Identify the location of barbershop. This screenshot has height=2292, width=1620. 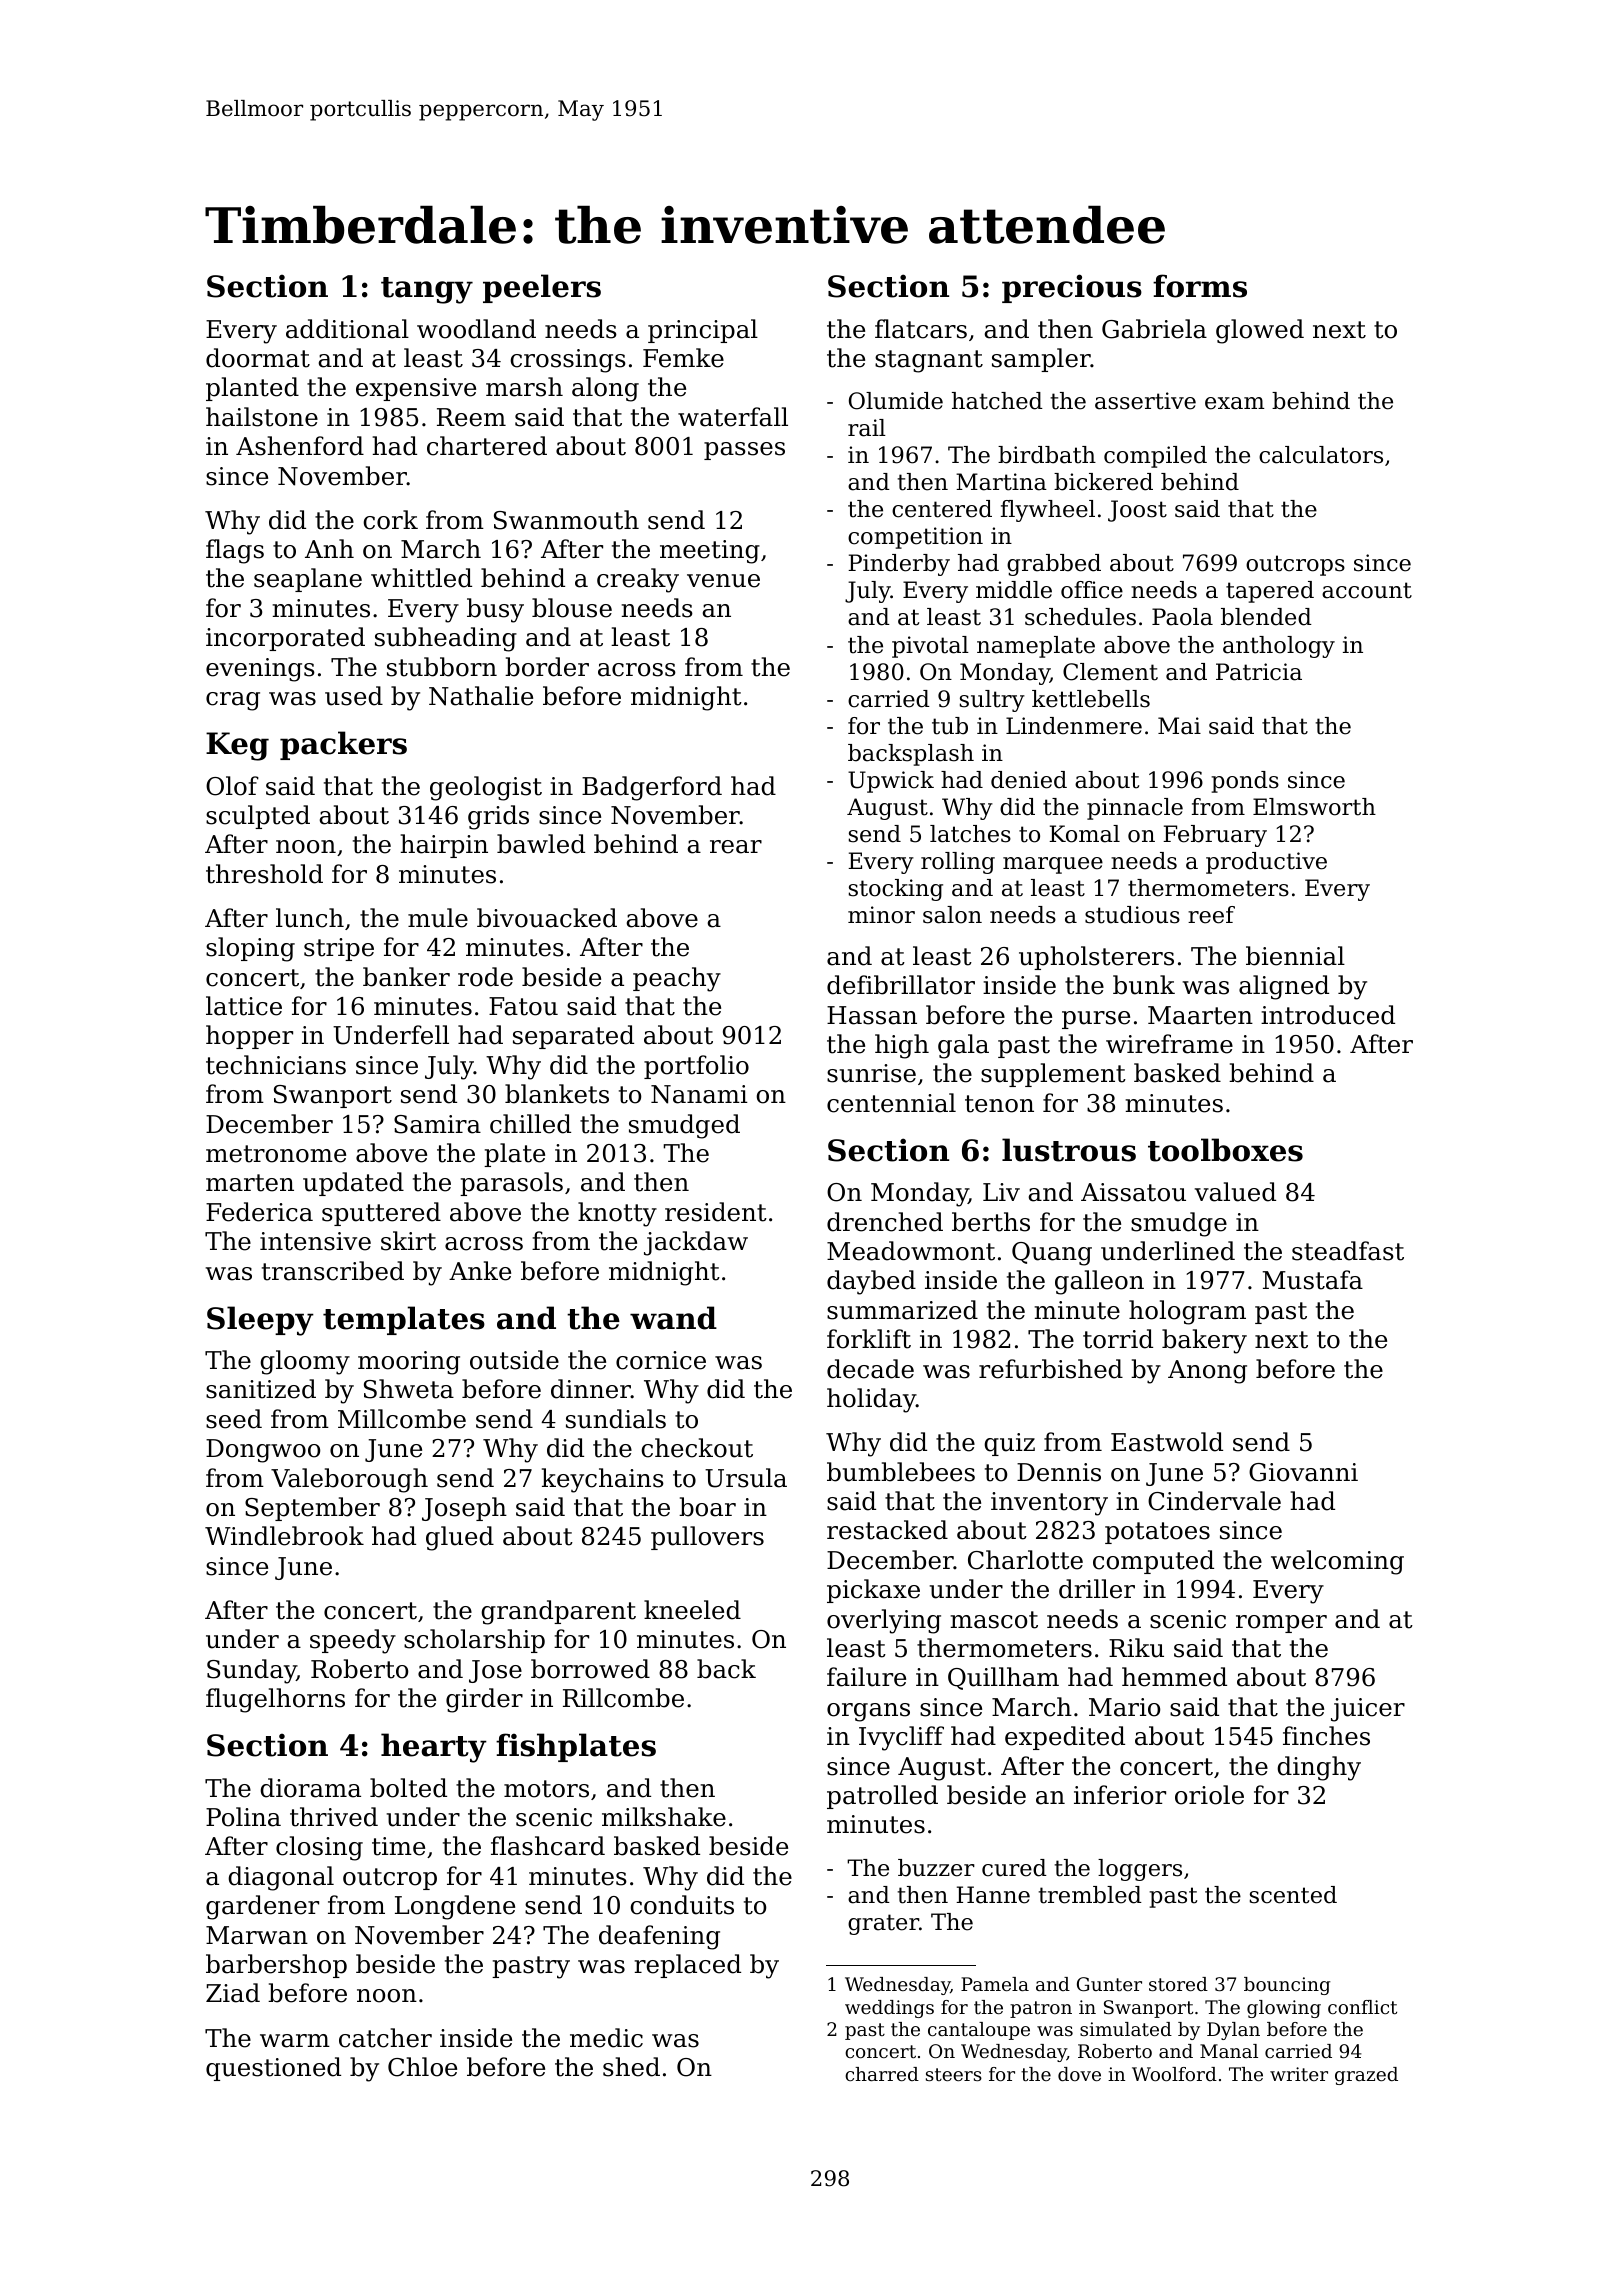
(276, 1966).
